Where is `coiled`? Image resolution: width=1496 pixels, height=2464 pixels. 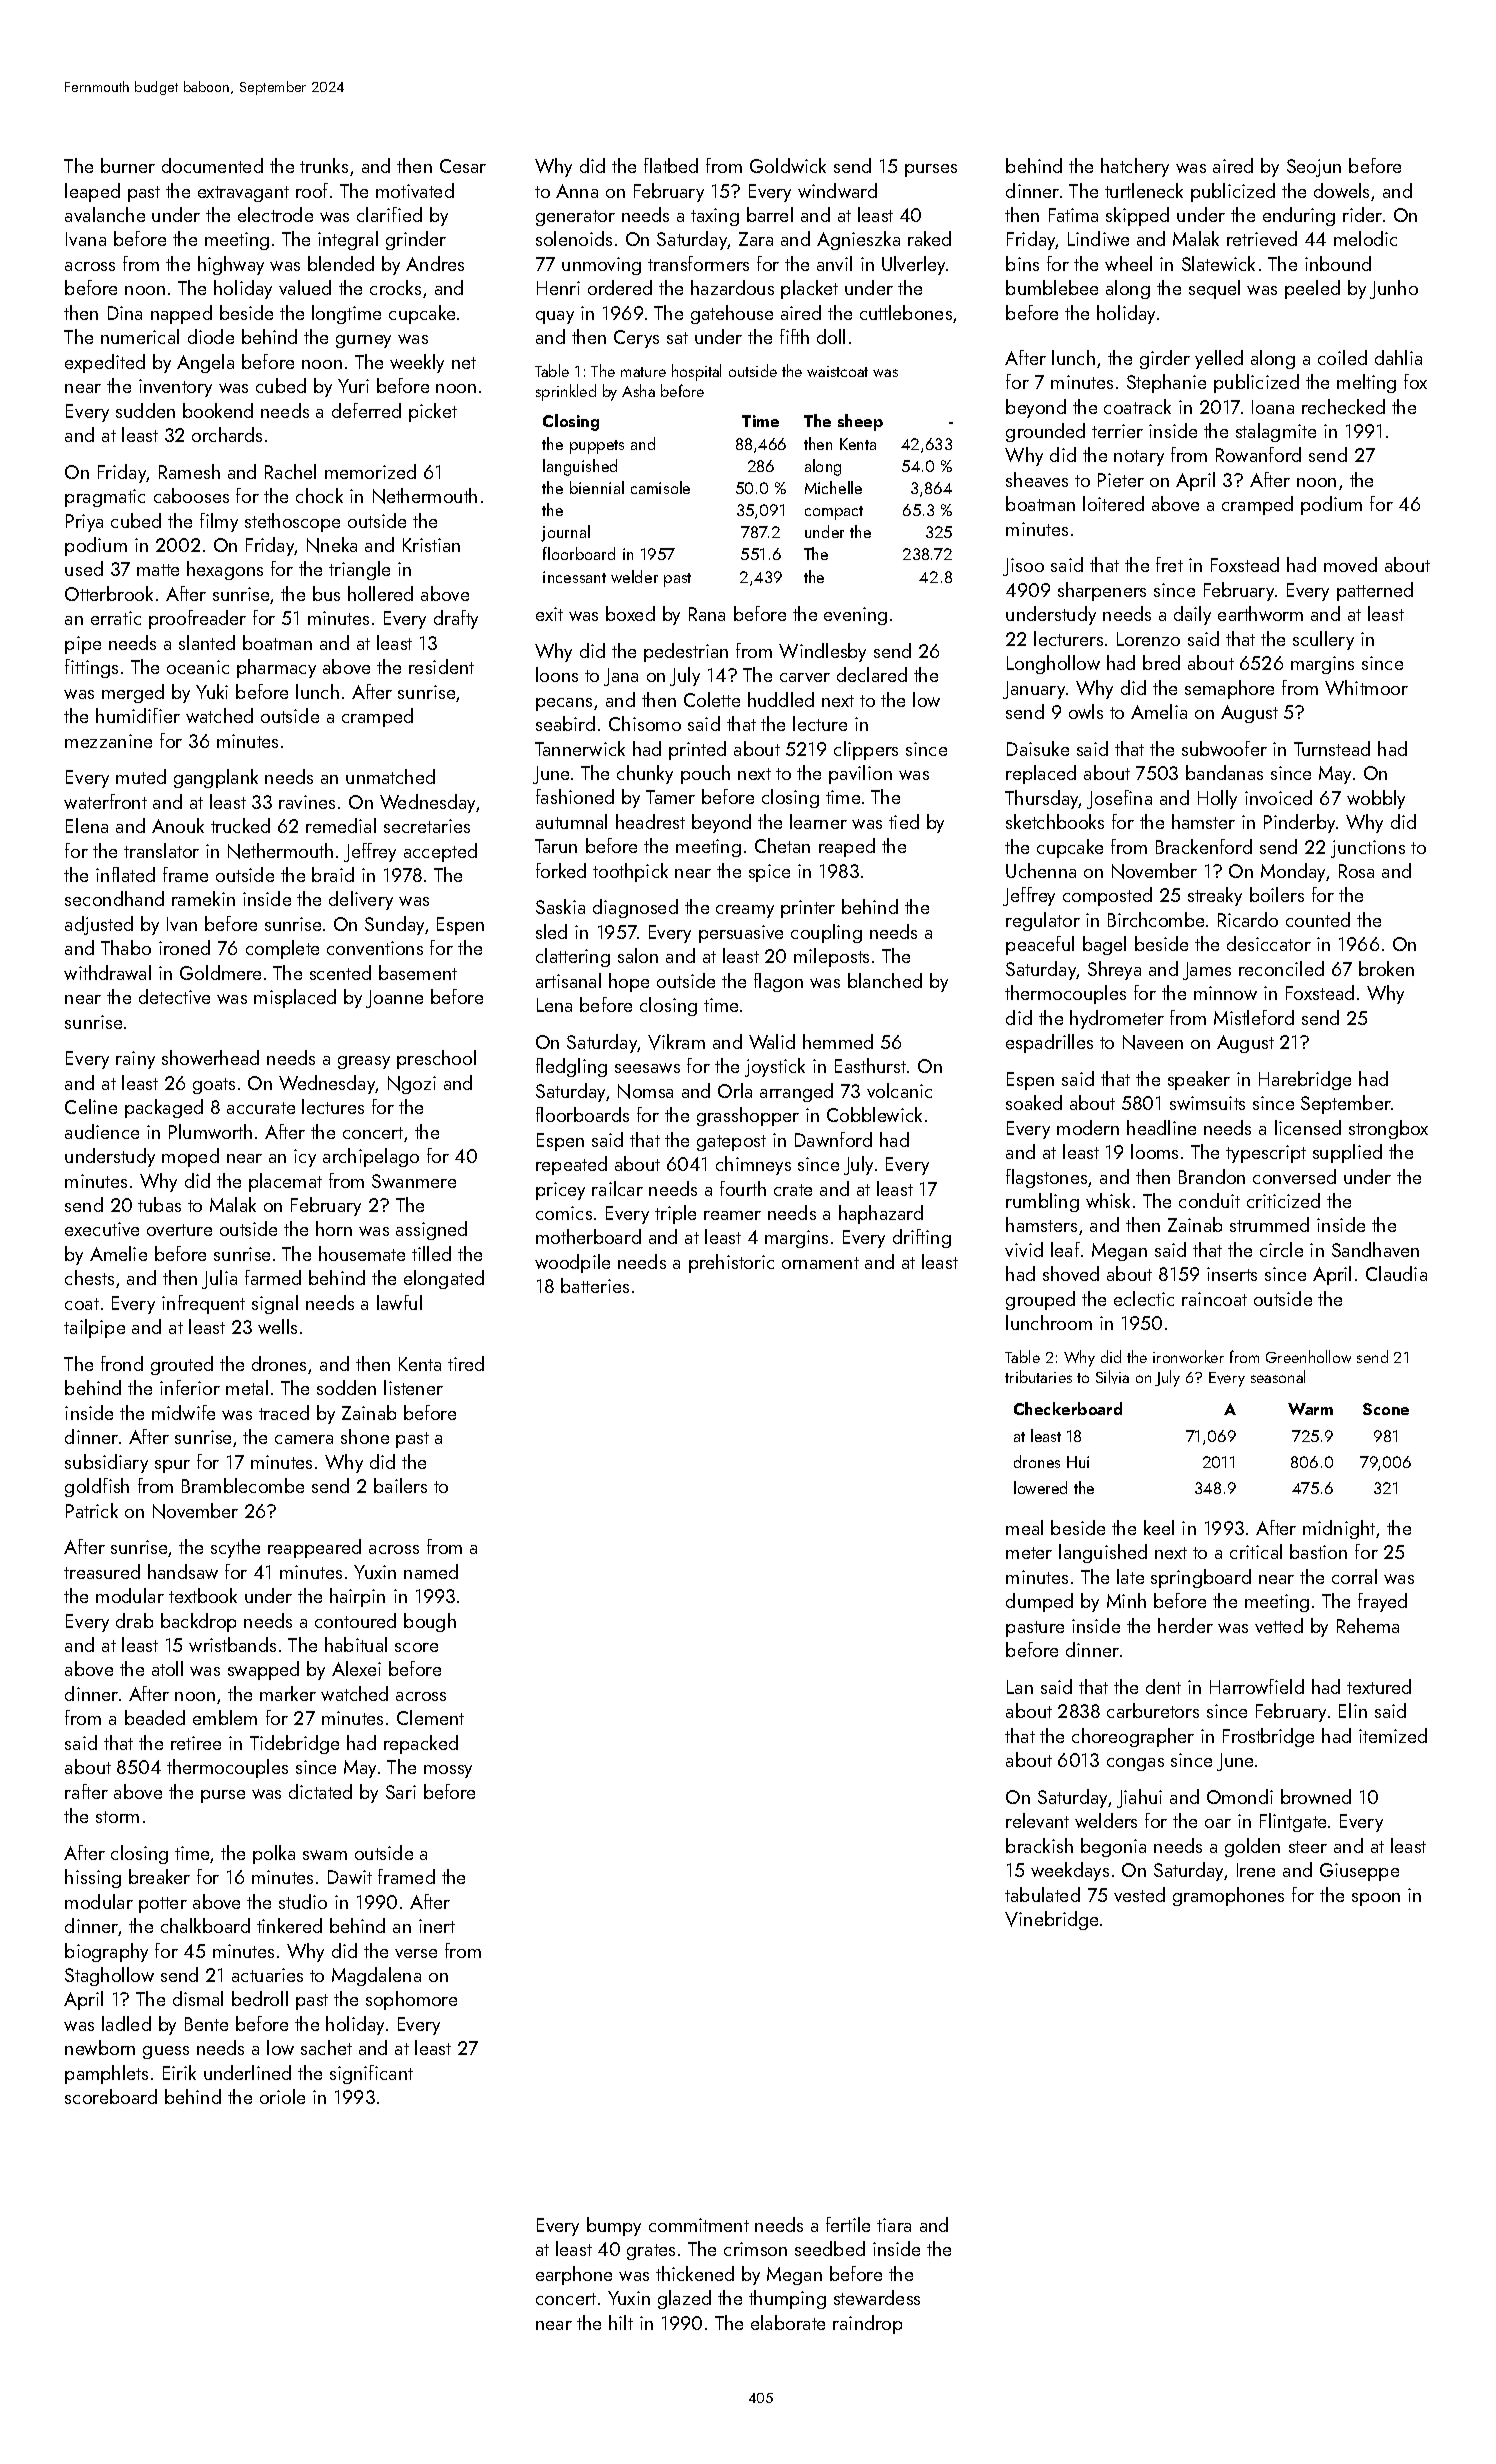 coiled is located at coordinates (1342, 357).
